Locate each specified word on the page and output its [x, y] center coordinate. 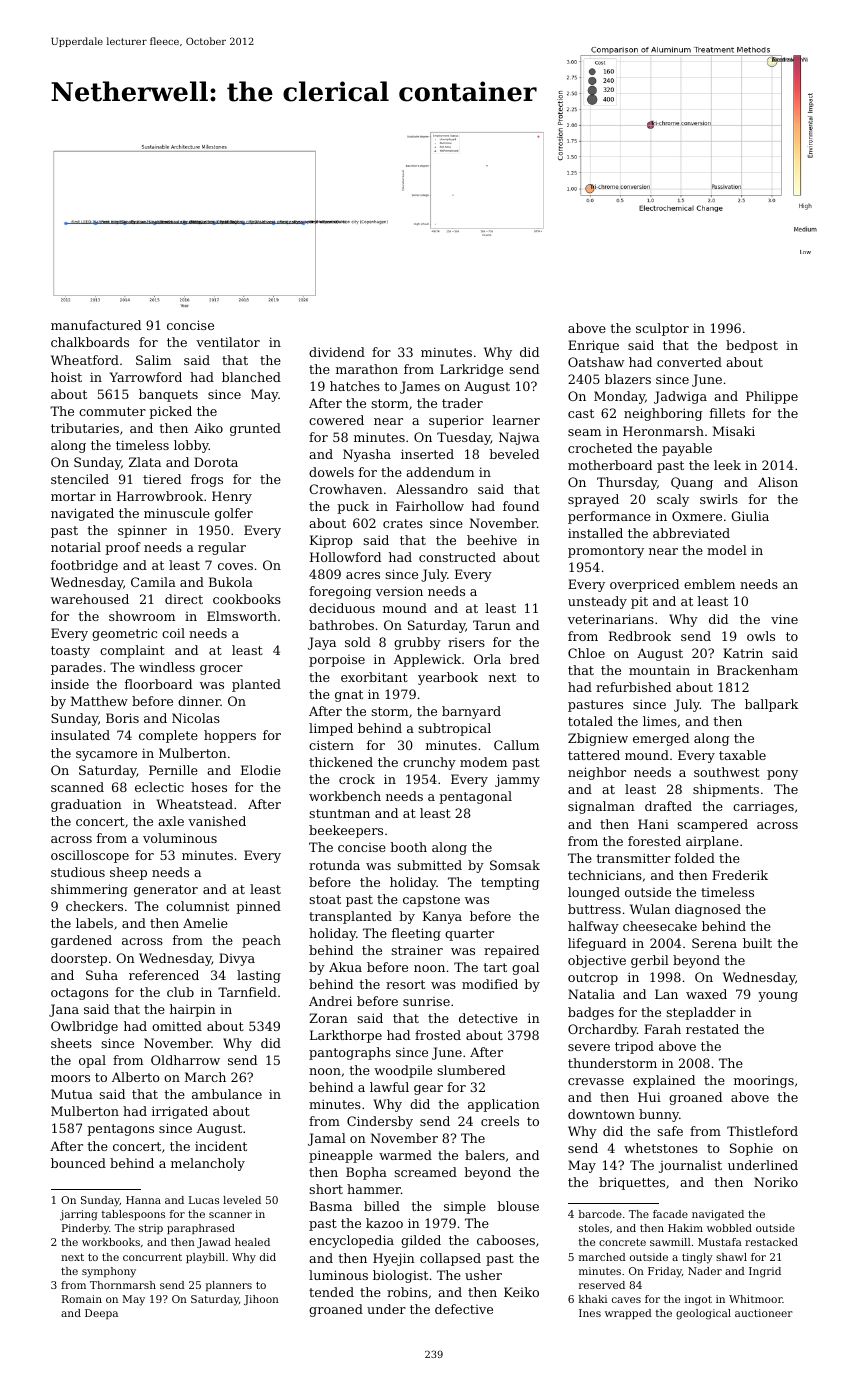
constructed [457, 557]
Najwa [519, 438]
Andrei [330, 1001]
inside [70, 684]
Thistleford [762, 1131]
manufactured [96, 325]
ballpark [771, 705]
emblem [709, 584]
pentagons [120, 1130]
